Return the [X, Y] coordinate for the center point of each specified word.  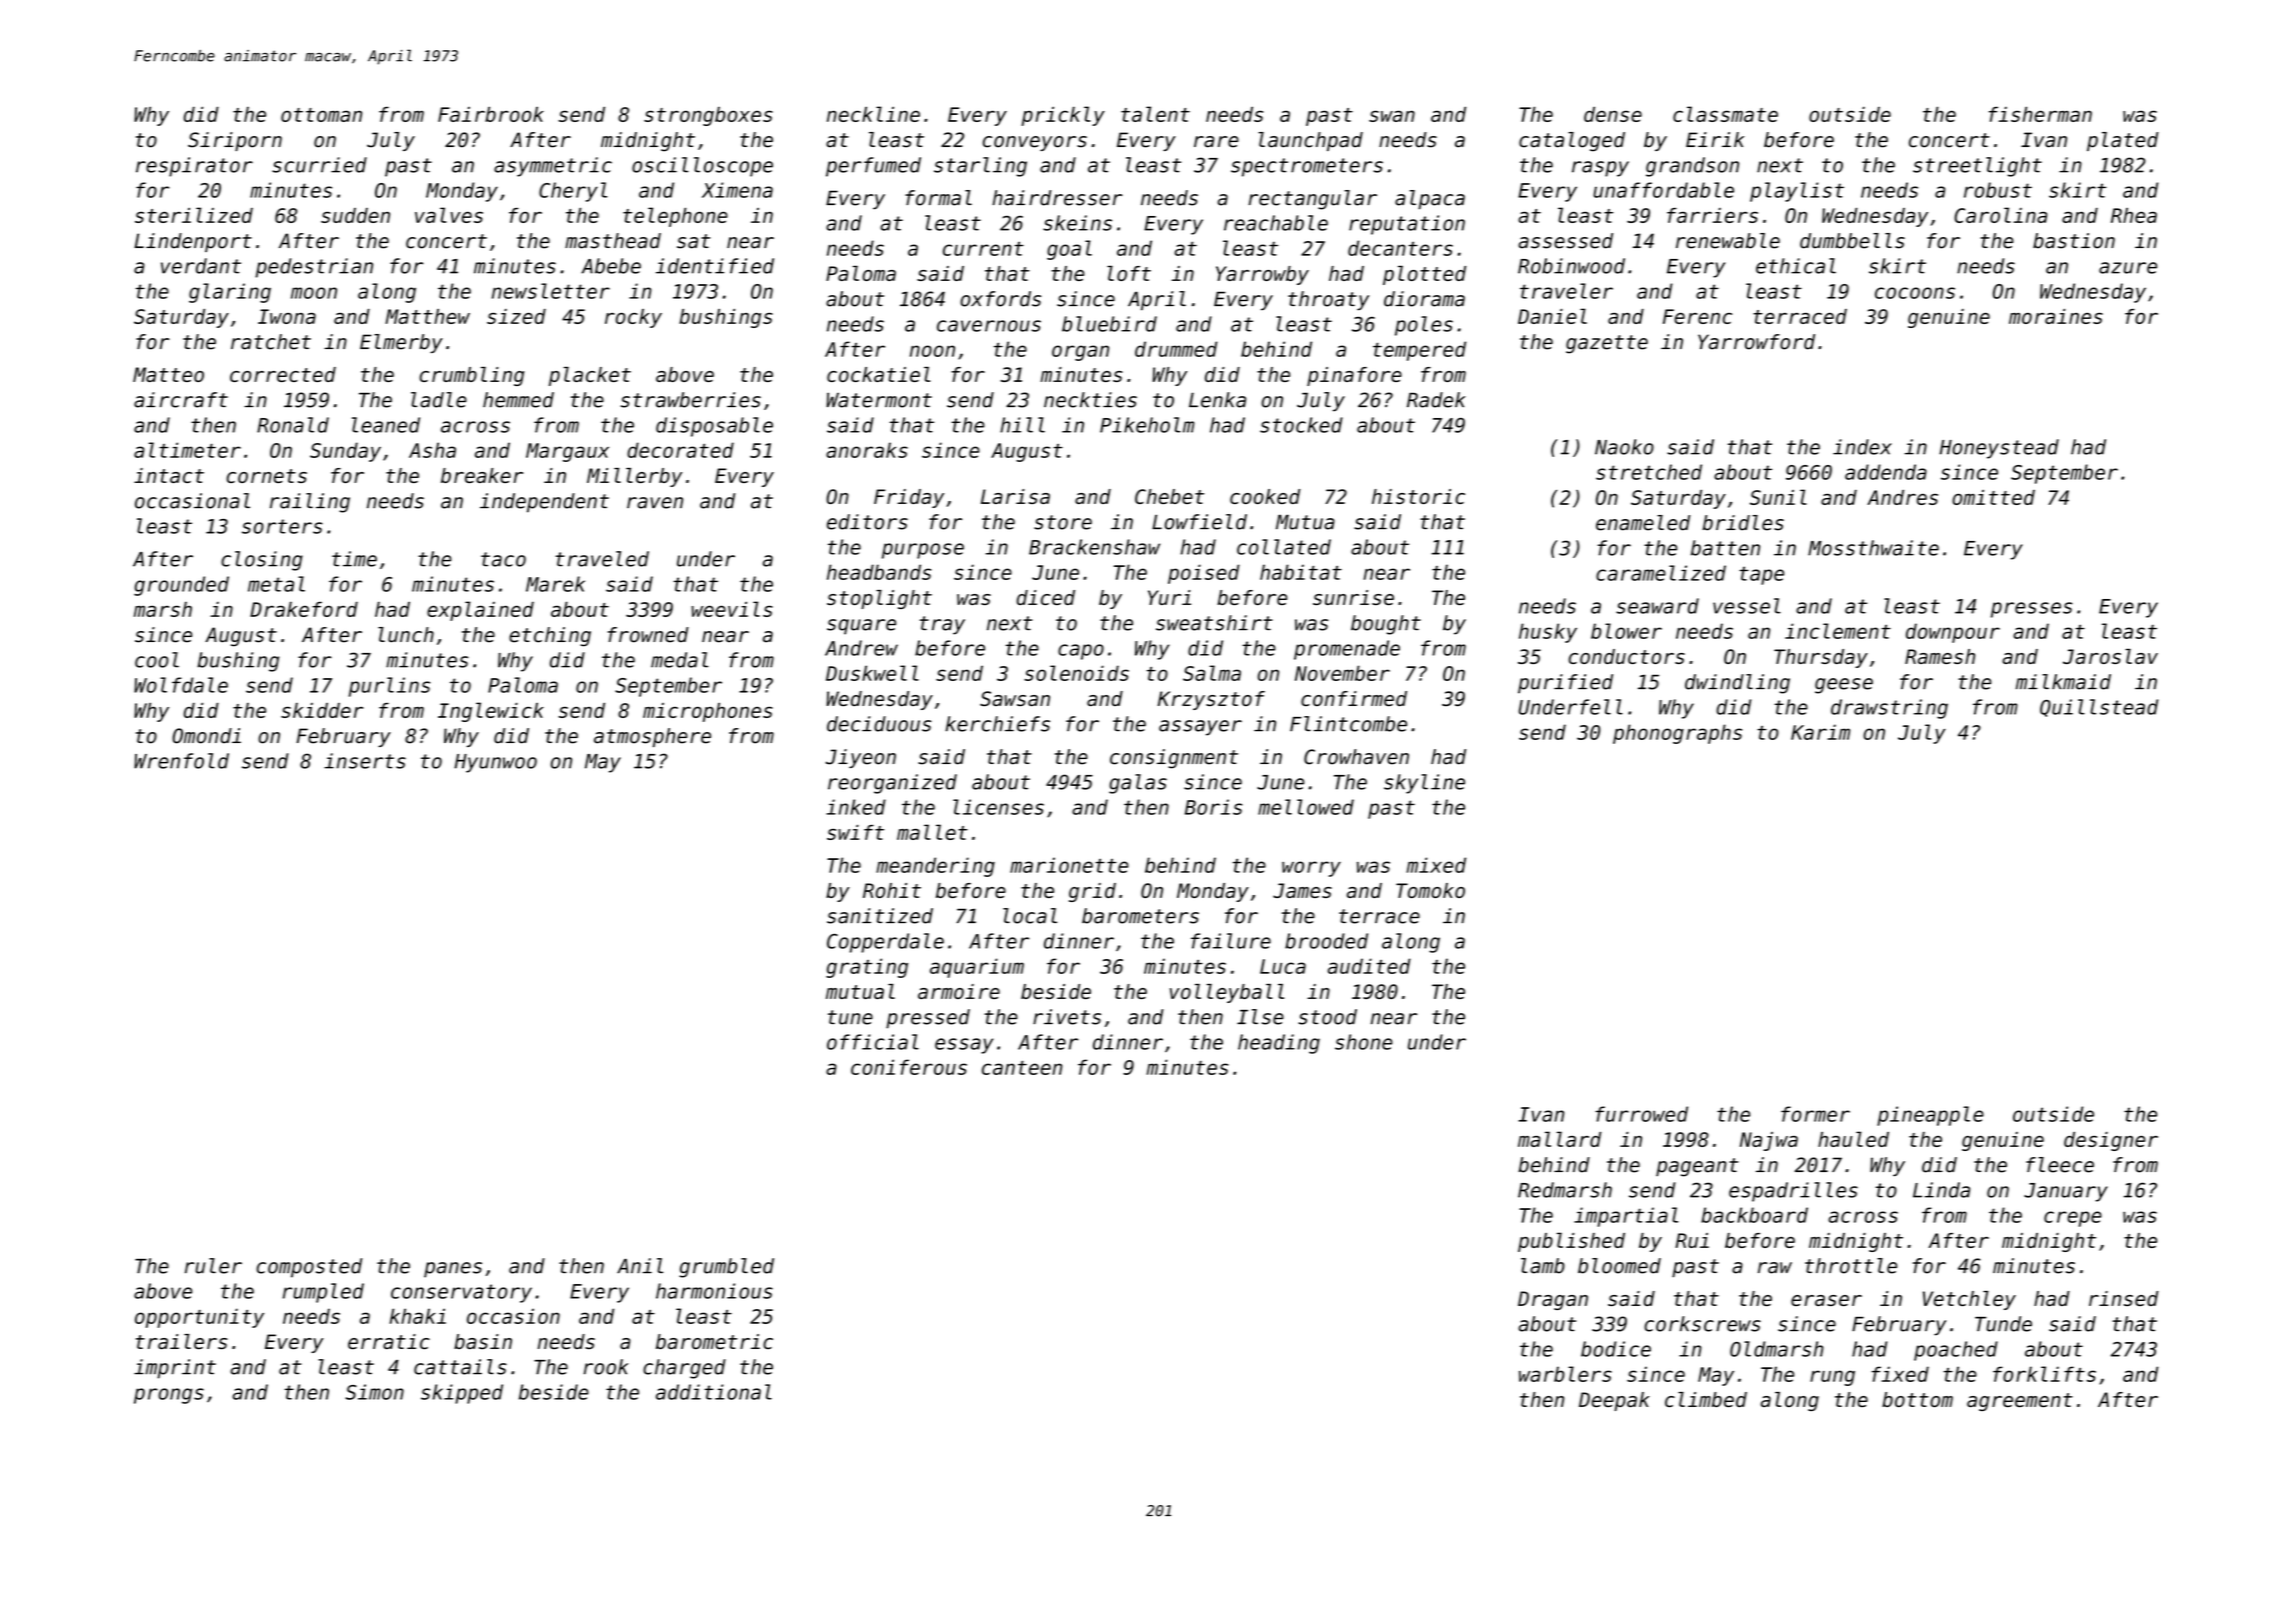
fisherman [2040, 114]
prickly [1063, 116]
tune [850, 1017]
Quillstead [2099, 708]
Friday [909, 498]
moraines [2056, 316]
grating [867, 968]
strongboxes [708, 116]
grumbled [726, 1268]
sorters [282, 526]
